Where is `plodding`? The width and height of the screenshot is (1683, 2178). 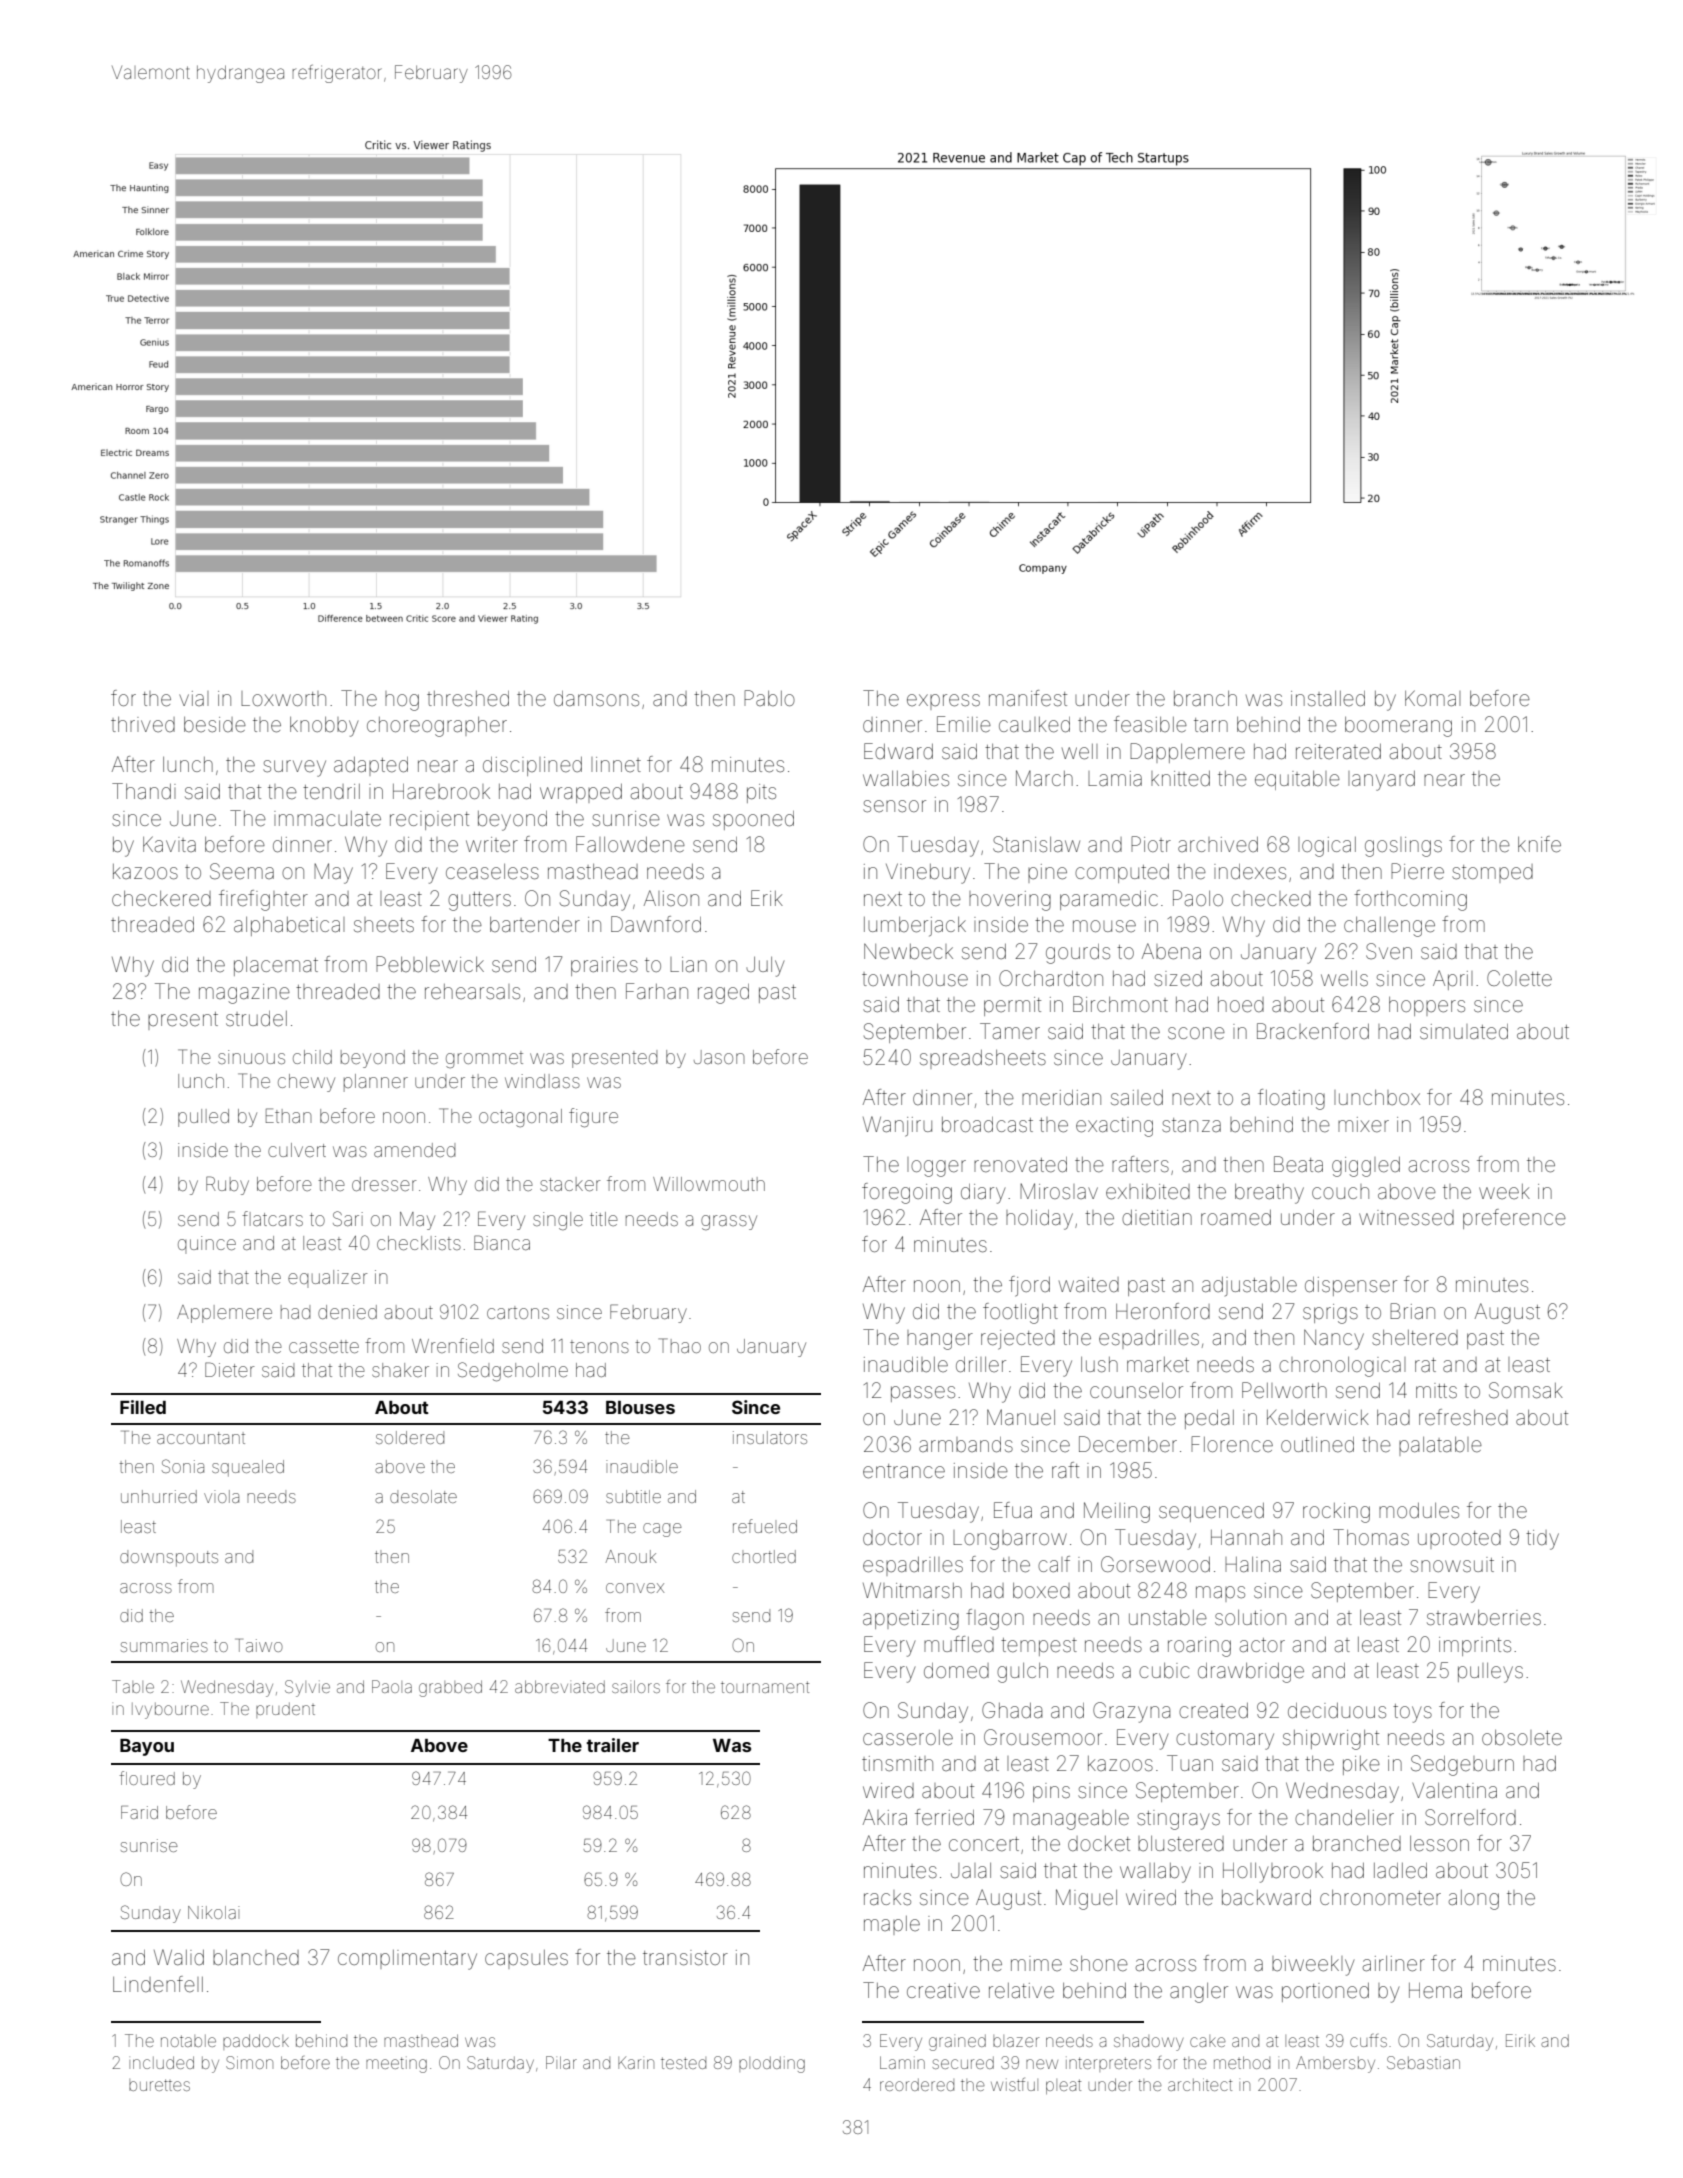
plodding is located at coordinates (772, 2064).
